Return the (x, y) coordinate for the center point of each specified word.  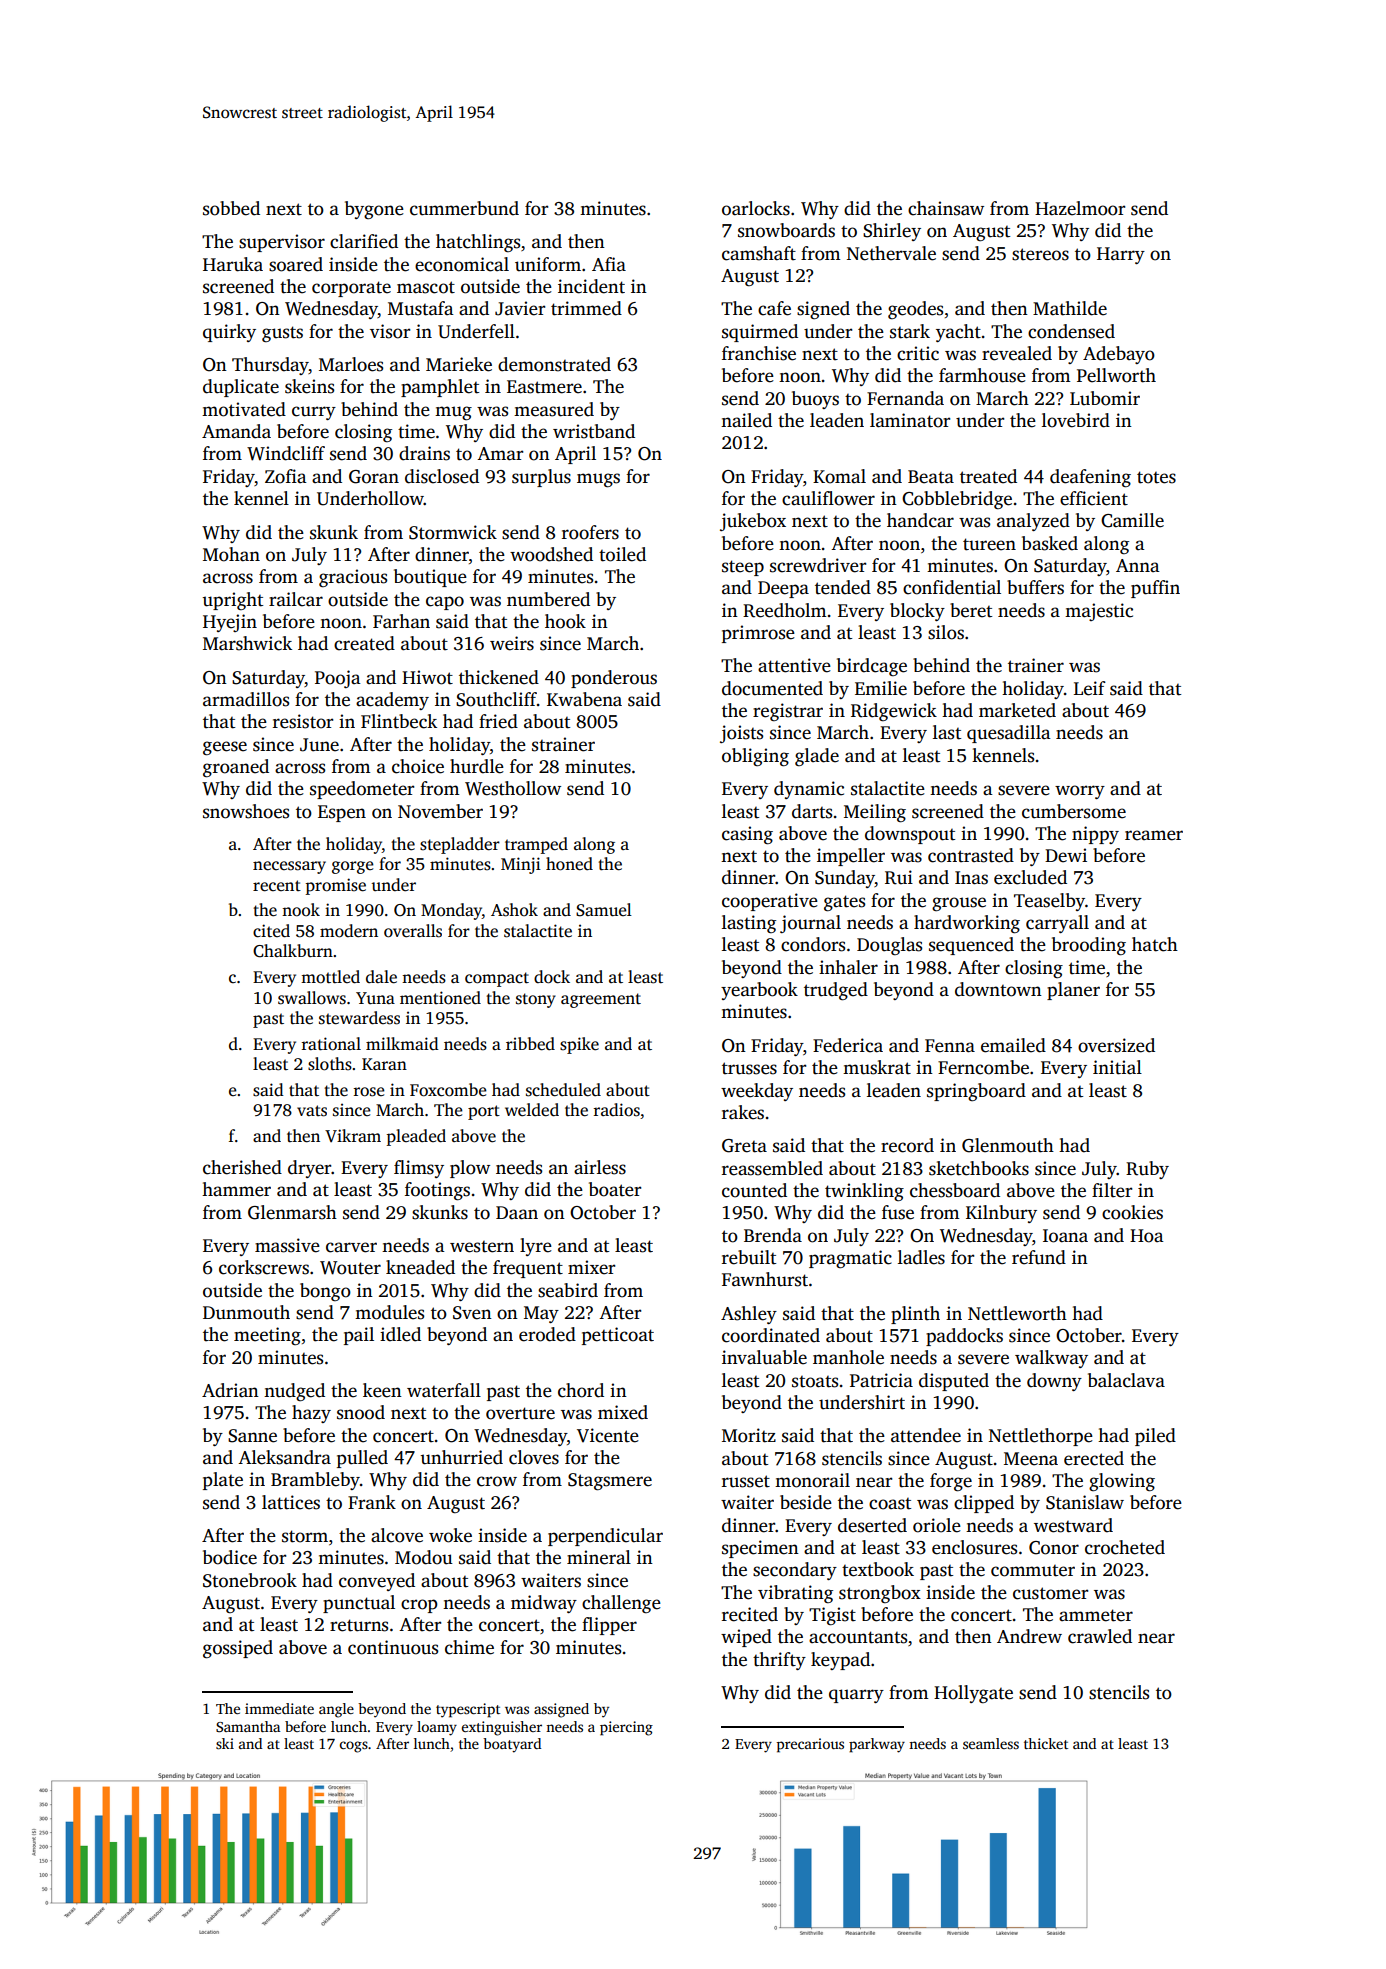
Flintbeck (399, 721)
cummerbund (464, 208)
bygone (374, 210)
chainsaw (946, 208)
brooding (1089, 946)
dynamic (809, 790)
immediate (279, 1708)
